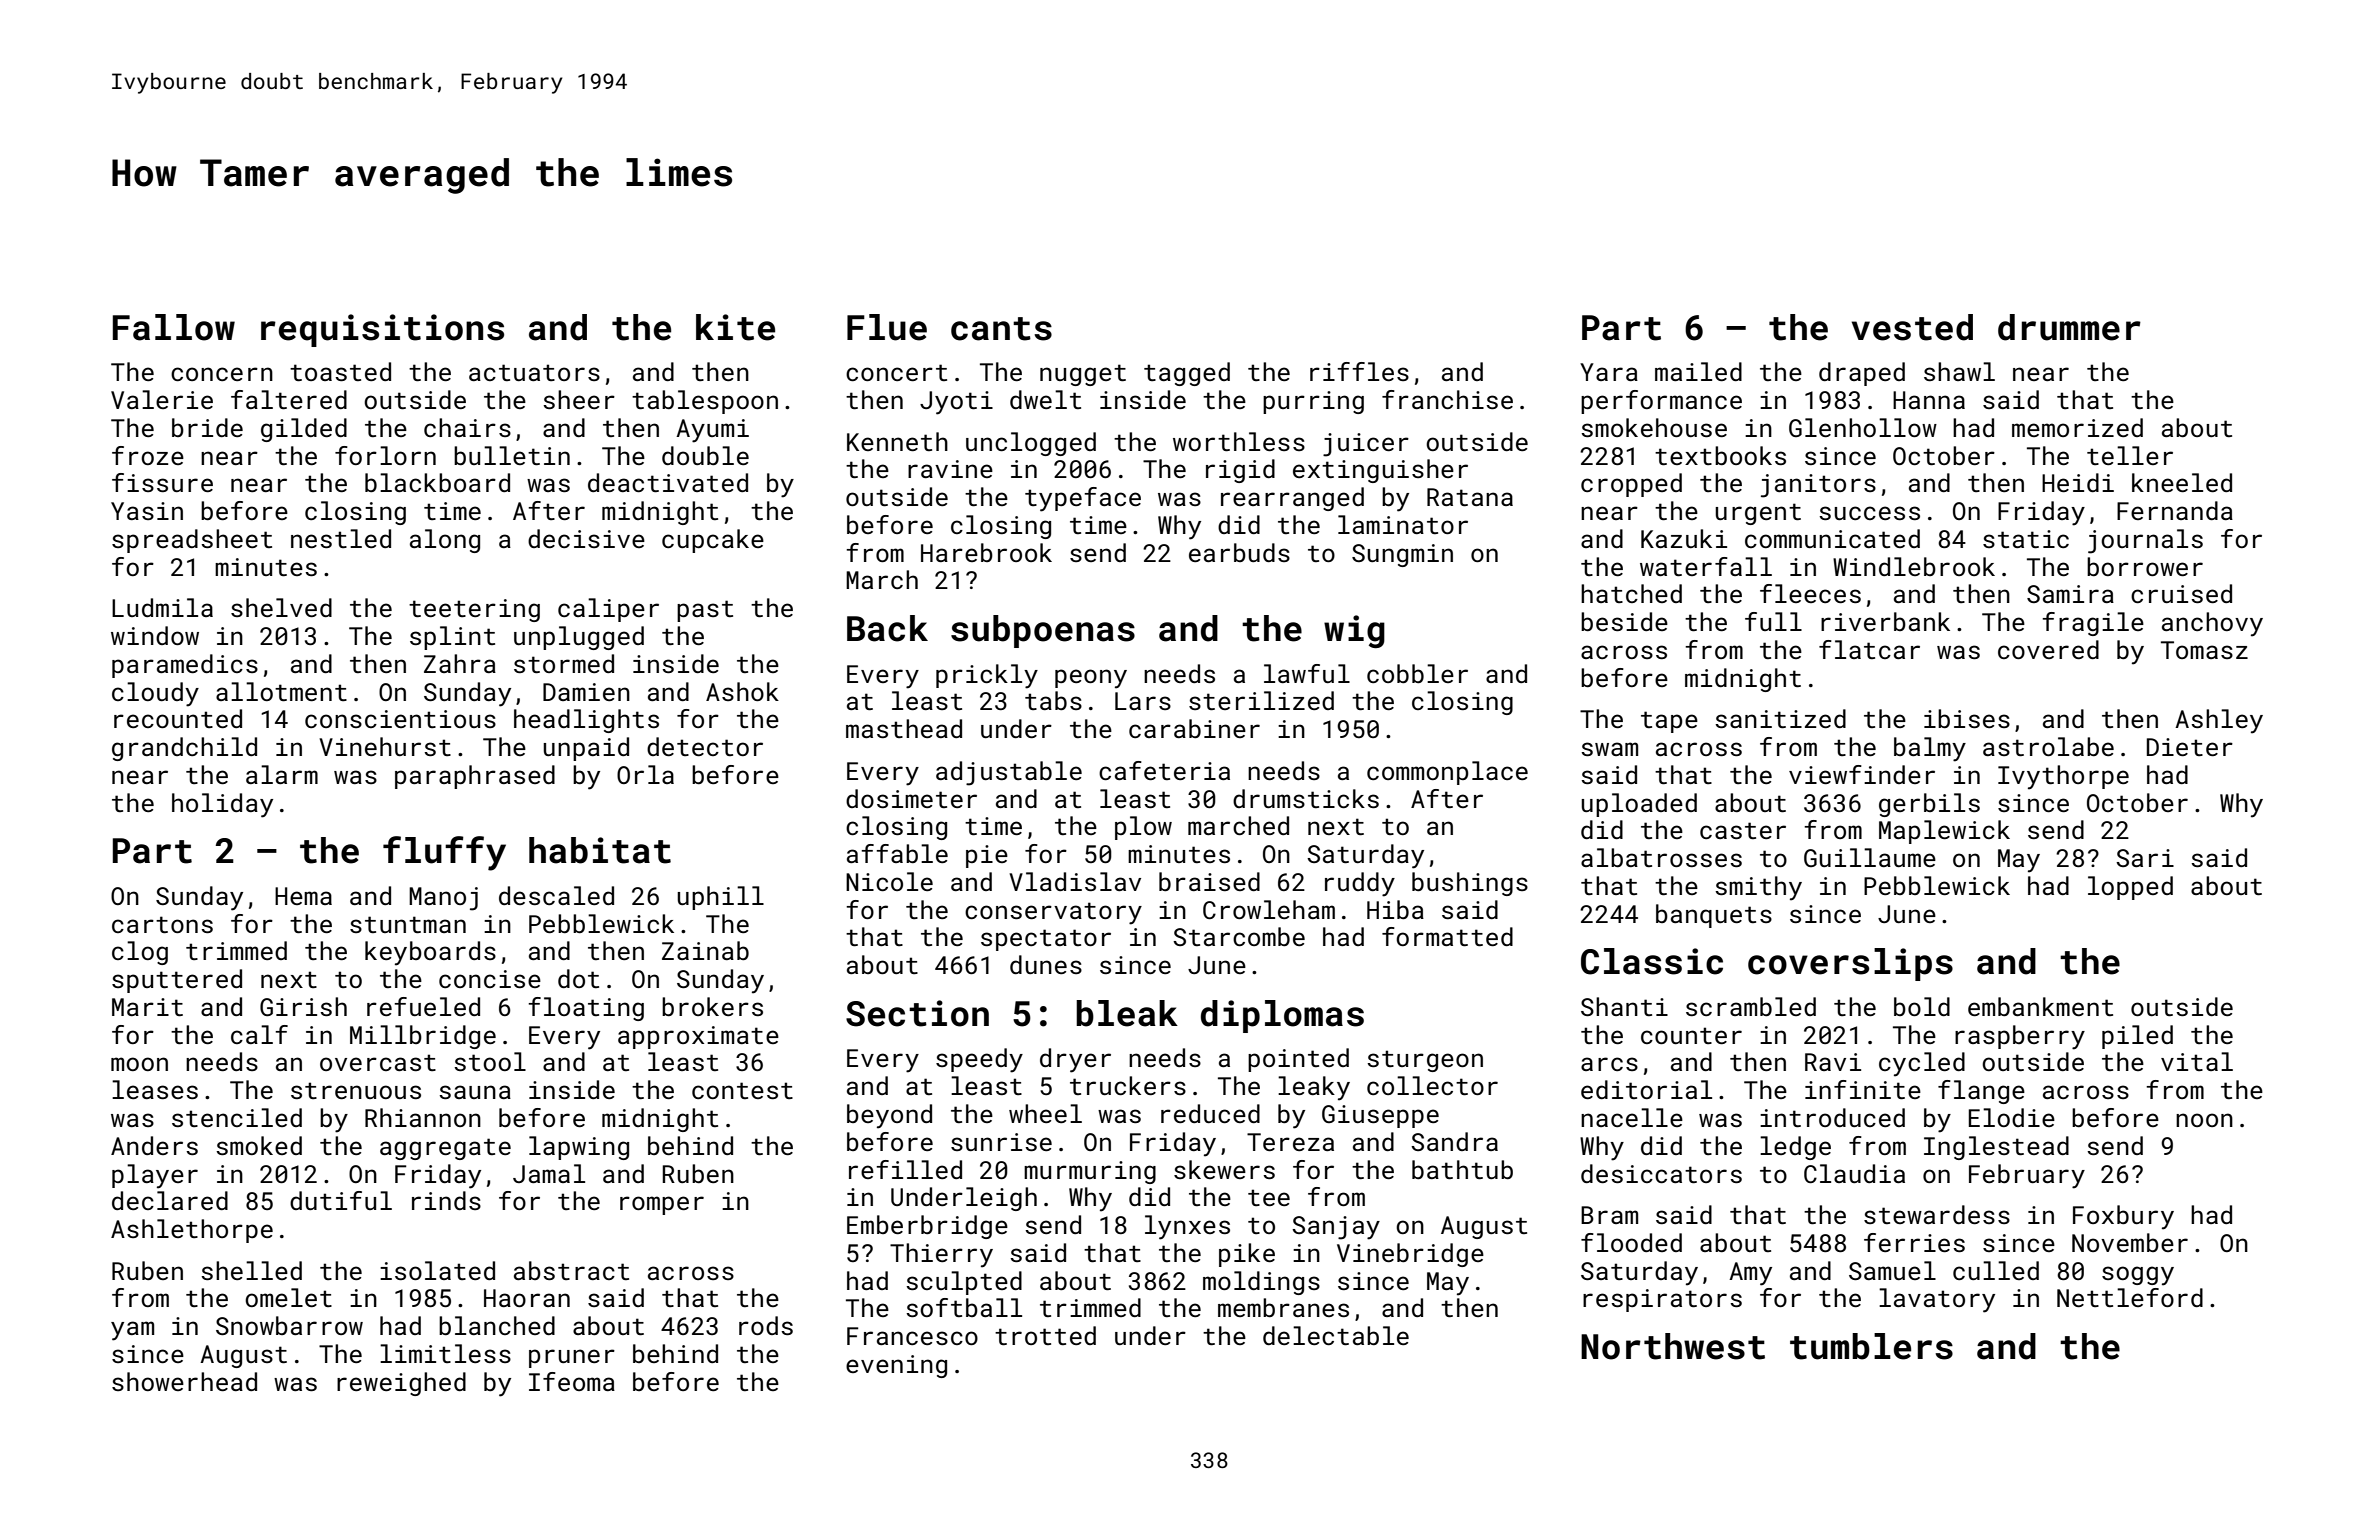 This screenshot has width=2380, height=1540. Describe the element at coordinates (987, 856) in the screenshot. I see `pie` at that location.
